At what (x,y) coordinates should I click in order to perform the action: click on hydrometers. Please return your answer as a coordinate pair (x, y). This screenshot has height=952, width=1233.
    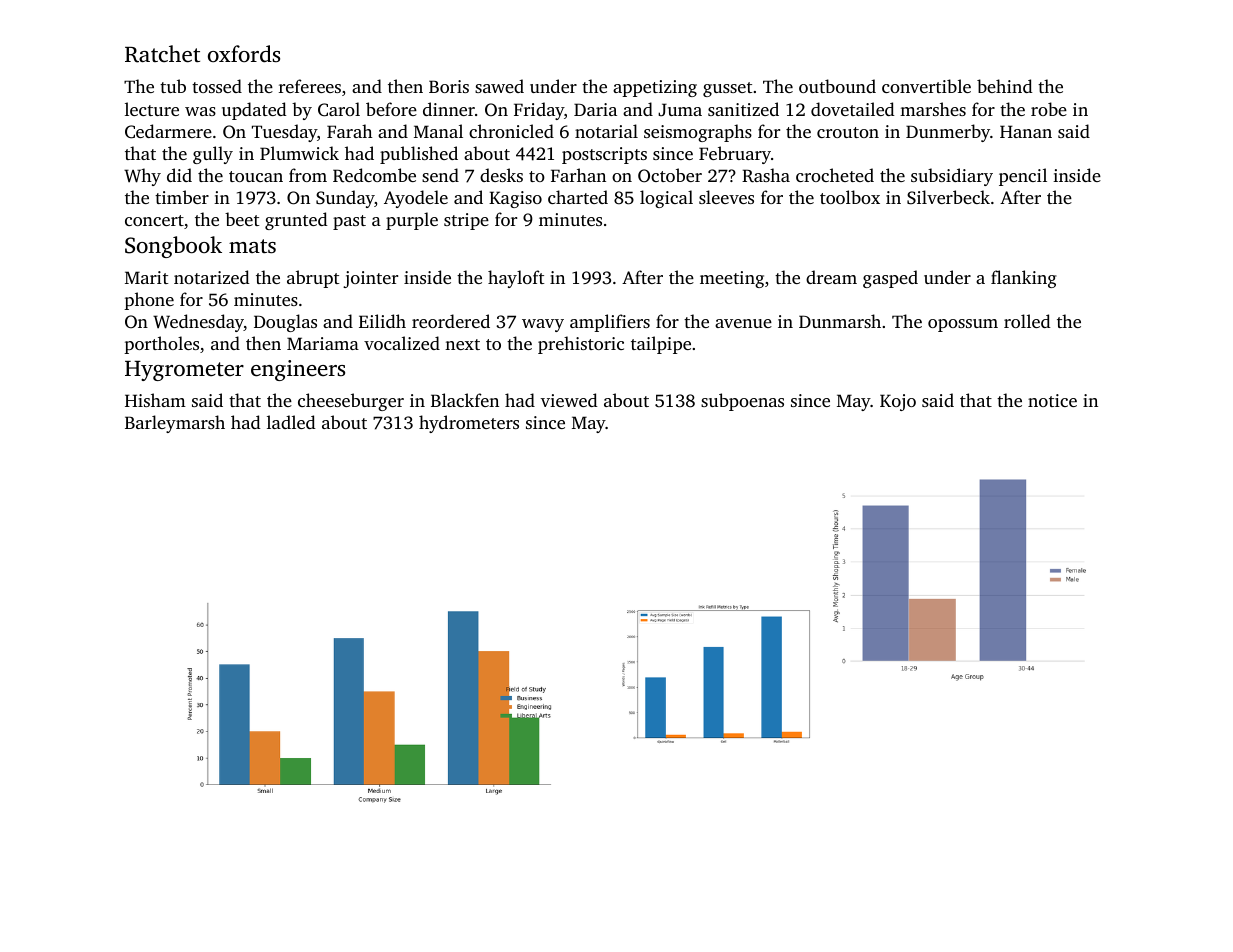
    Looking at the image, I should click on (469, 424).
